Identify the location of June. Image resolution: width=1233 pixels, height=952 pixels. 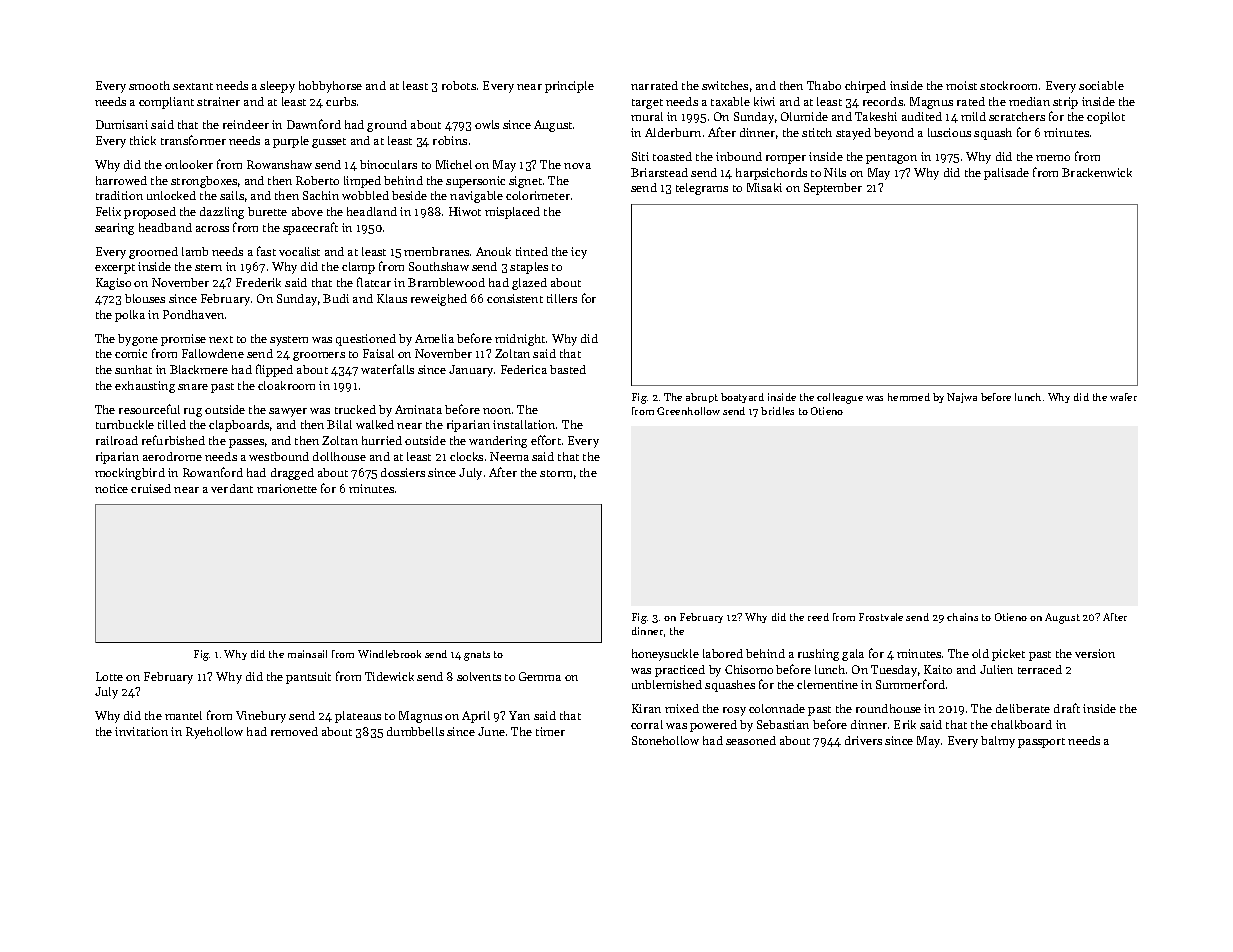
(491, 731).
